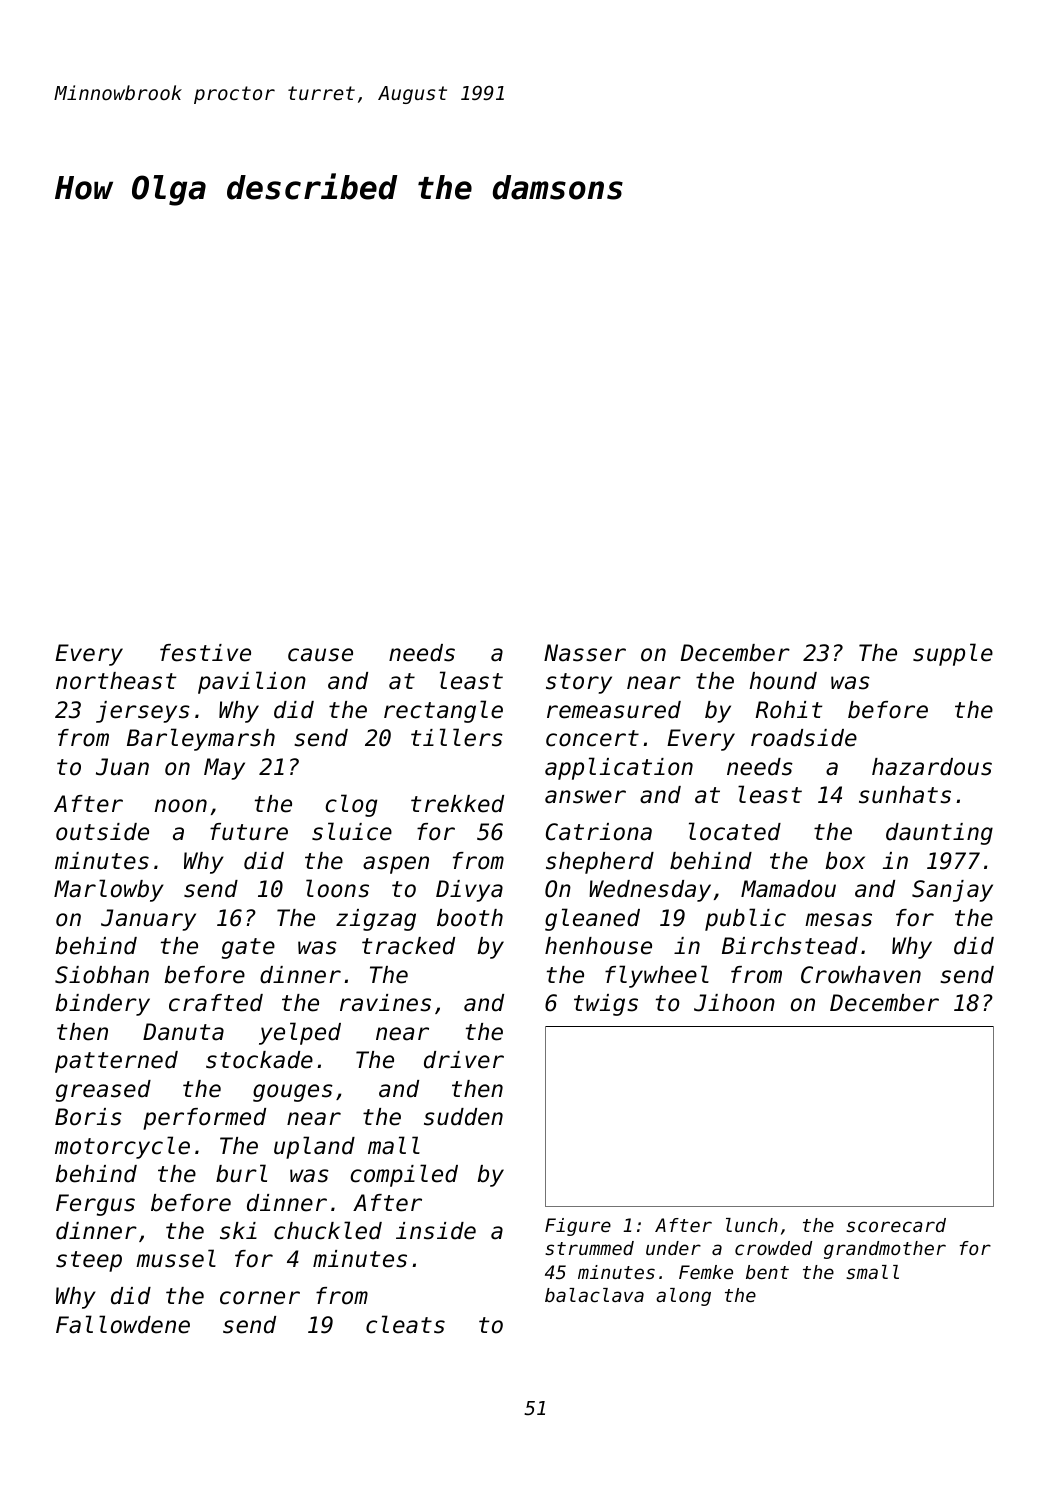 The width and height of the screenshot is (1049, 1490). I want to click on pavilion, so click(252, 682).
